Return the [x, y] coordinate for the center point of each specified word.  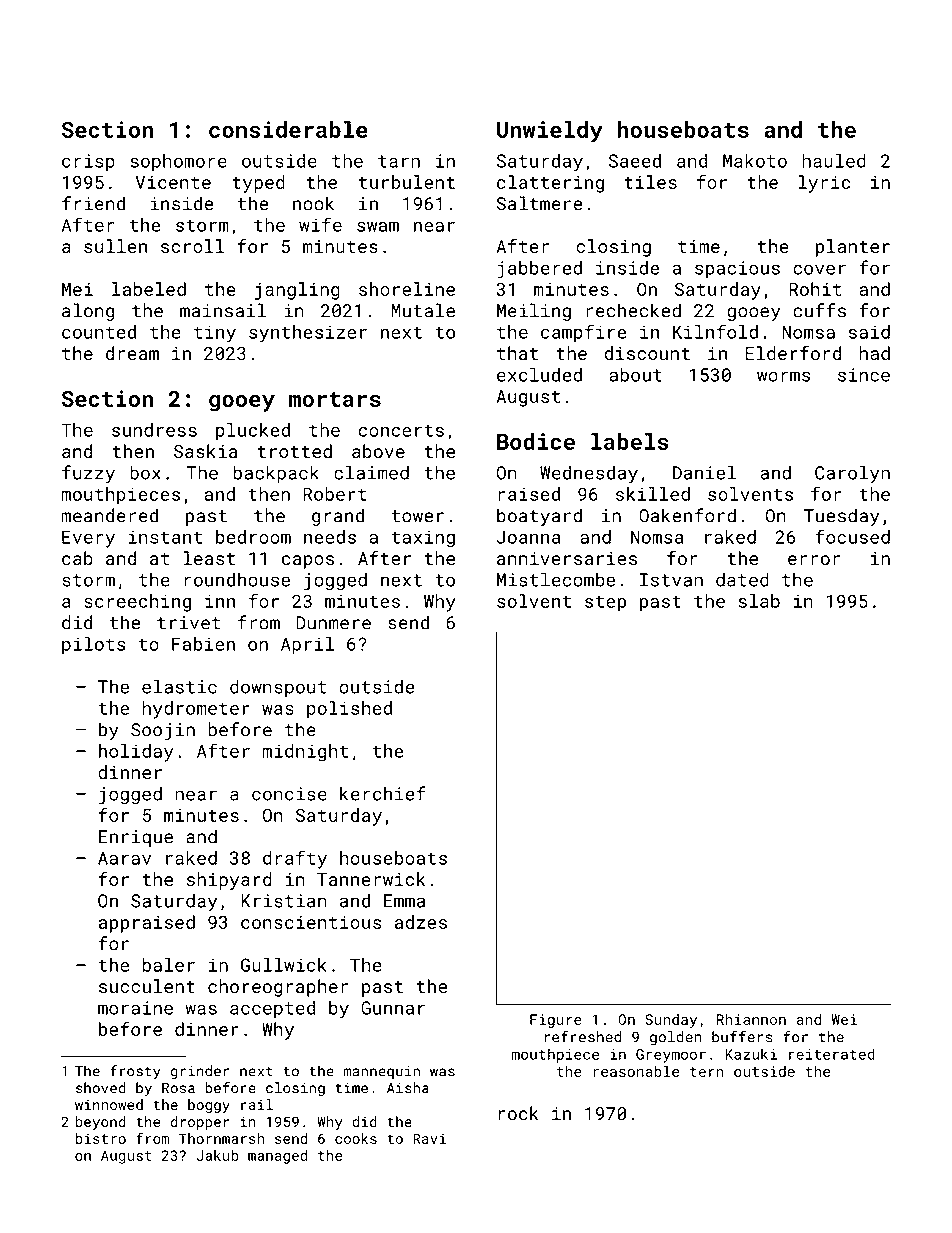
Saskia [206, 451]
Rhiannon [751, 1019]
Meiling [534, 312]
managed [277, 1157]
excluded [539, 374]
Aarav [124, 858]
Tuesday [841, 517]
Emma [404, 901]
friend [93, 203]
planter [853, 248]
